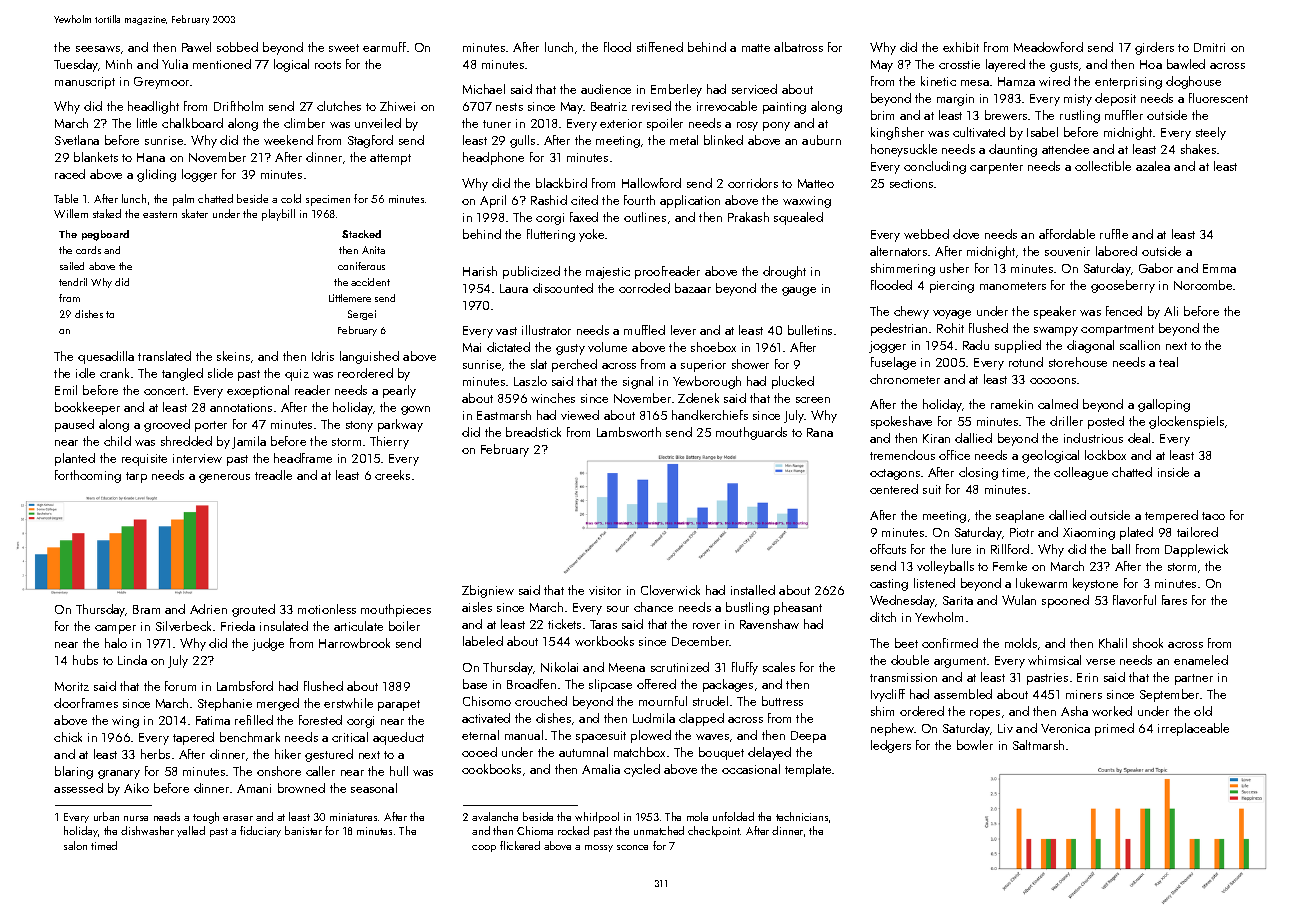 The width and height of the screenshot is (1308, 924). What do you see at coordinates (1105, 455) in the screenshot?
I see `lockbox` at bounding box center [1105, 455].
